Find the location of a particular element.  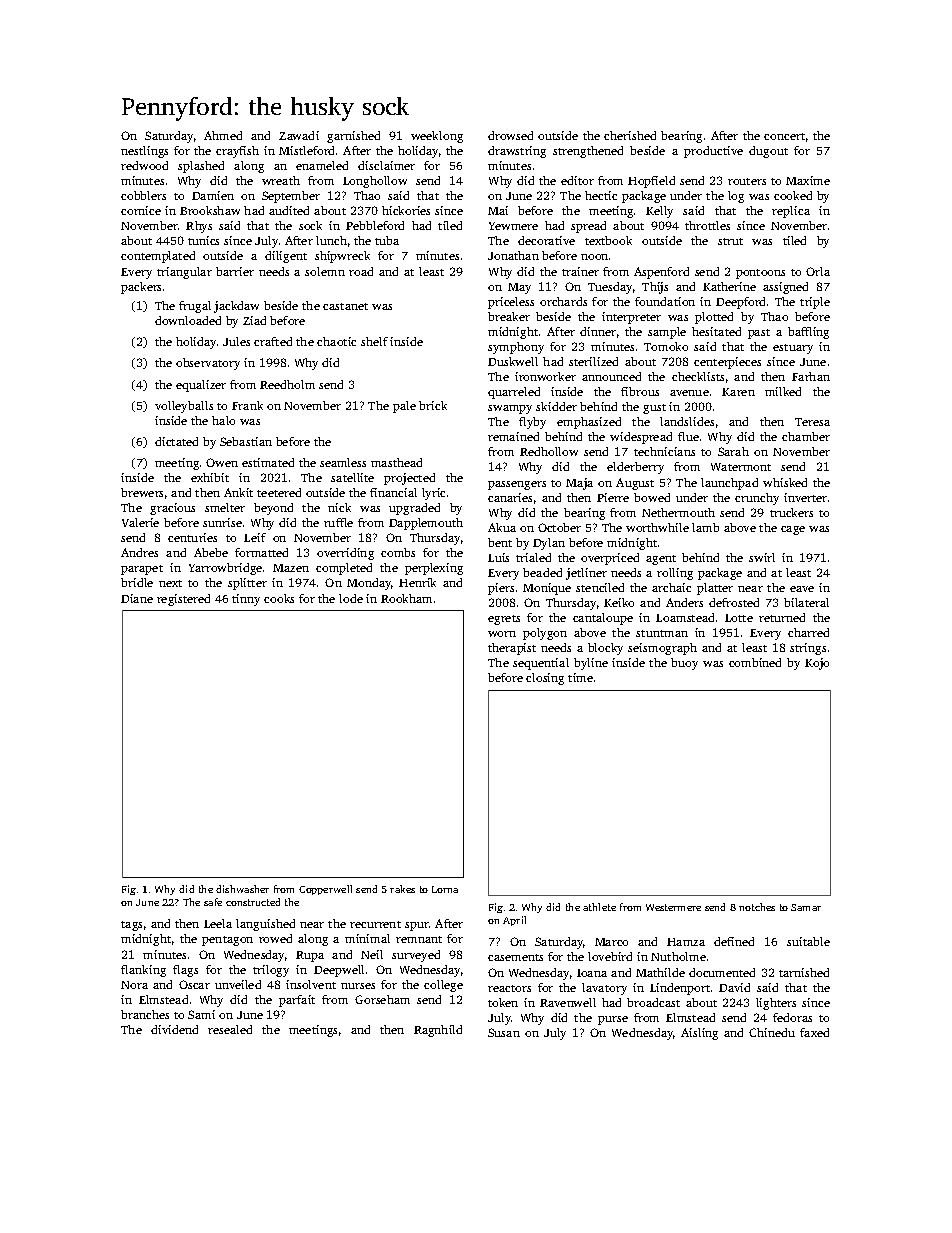

Andres is located at coordinates (139, 552).
